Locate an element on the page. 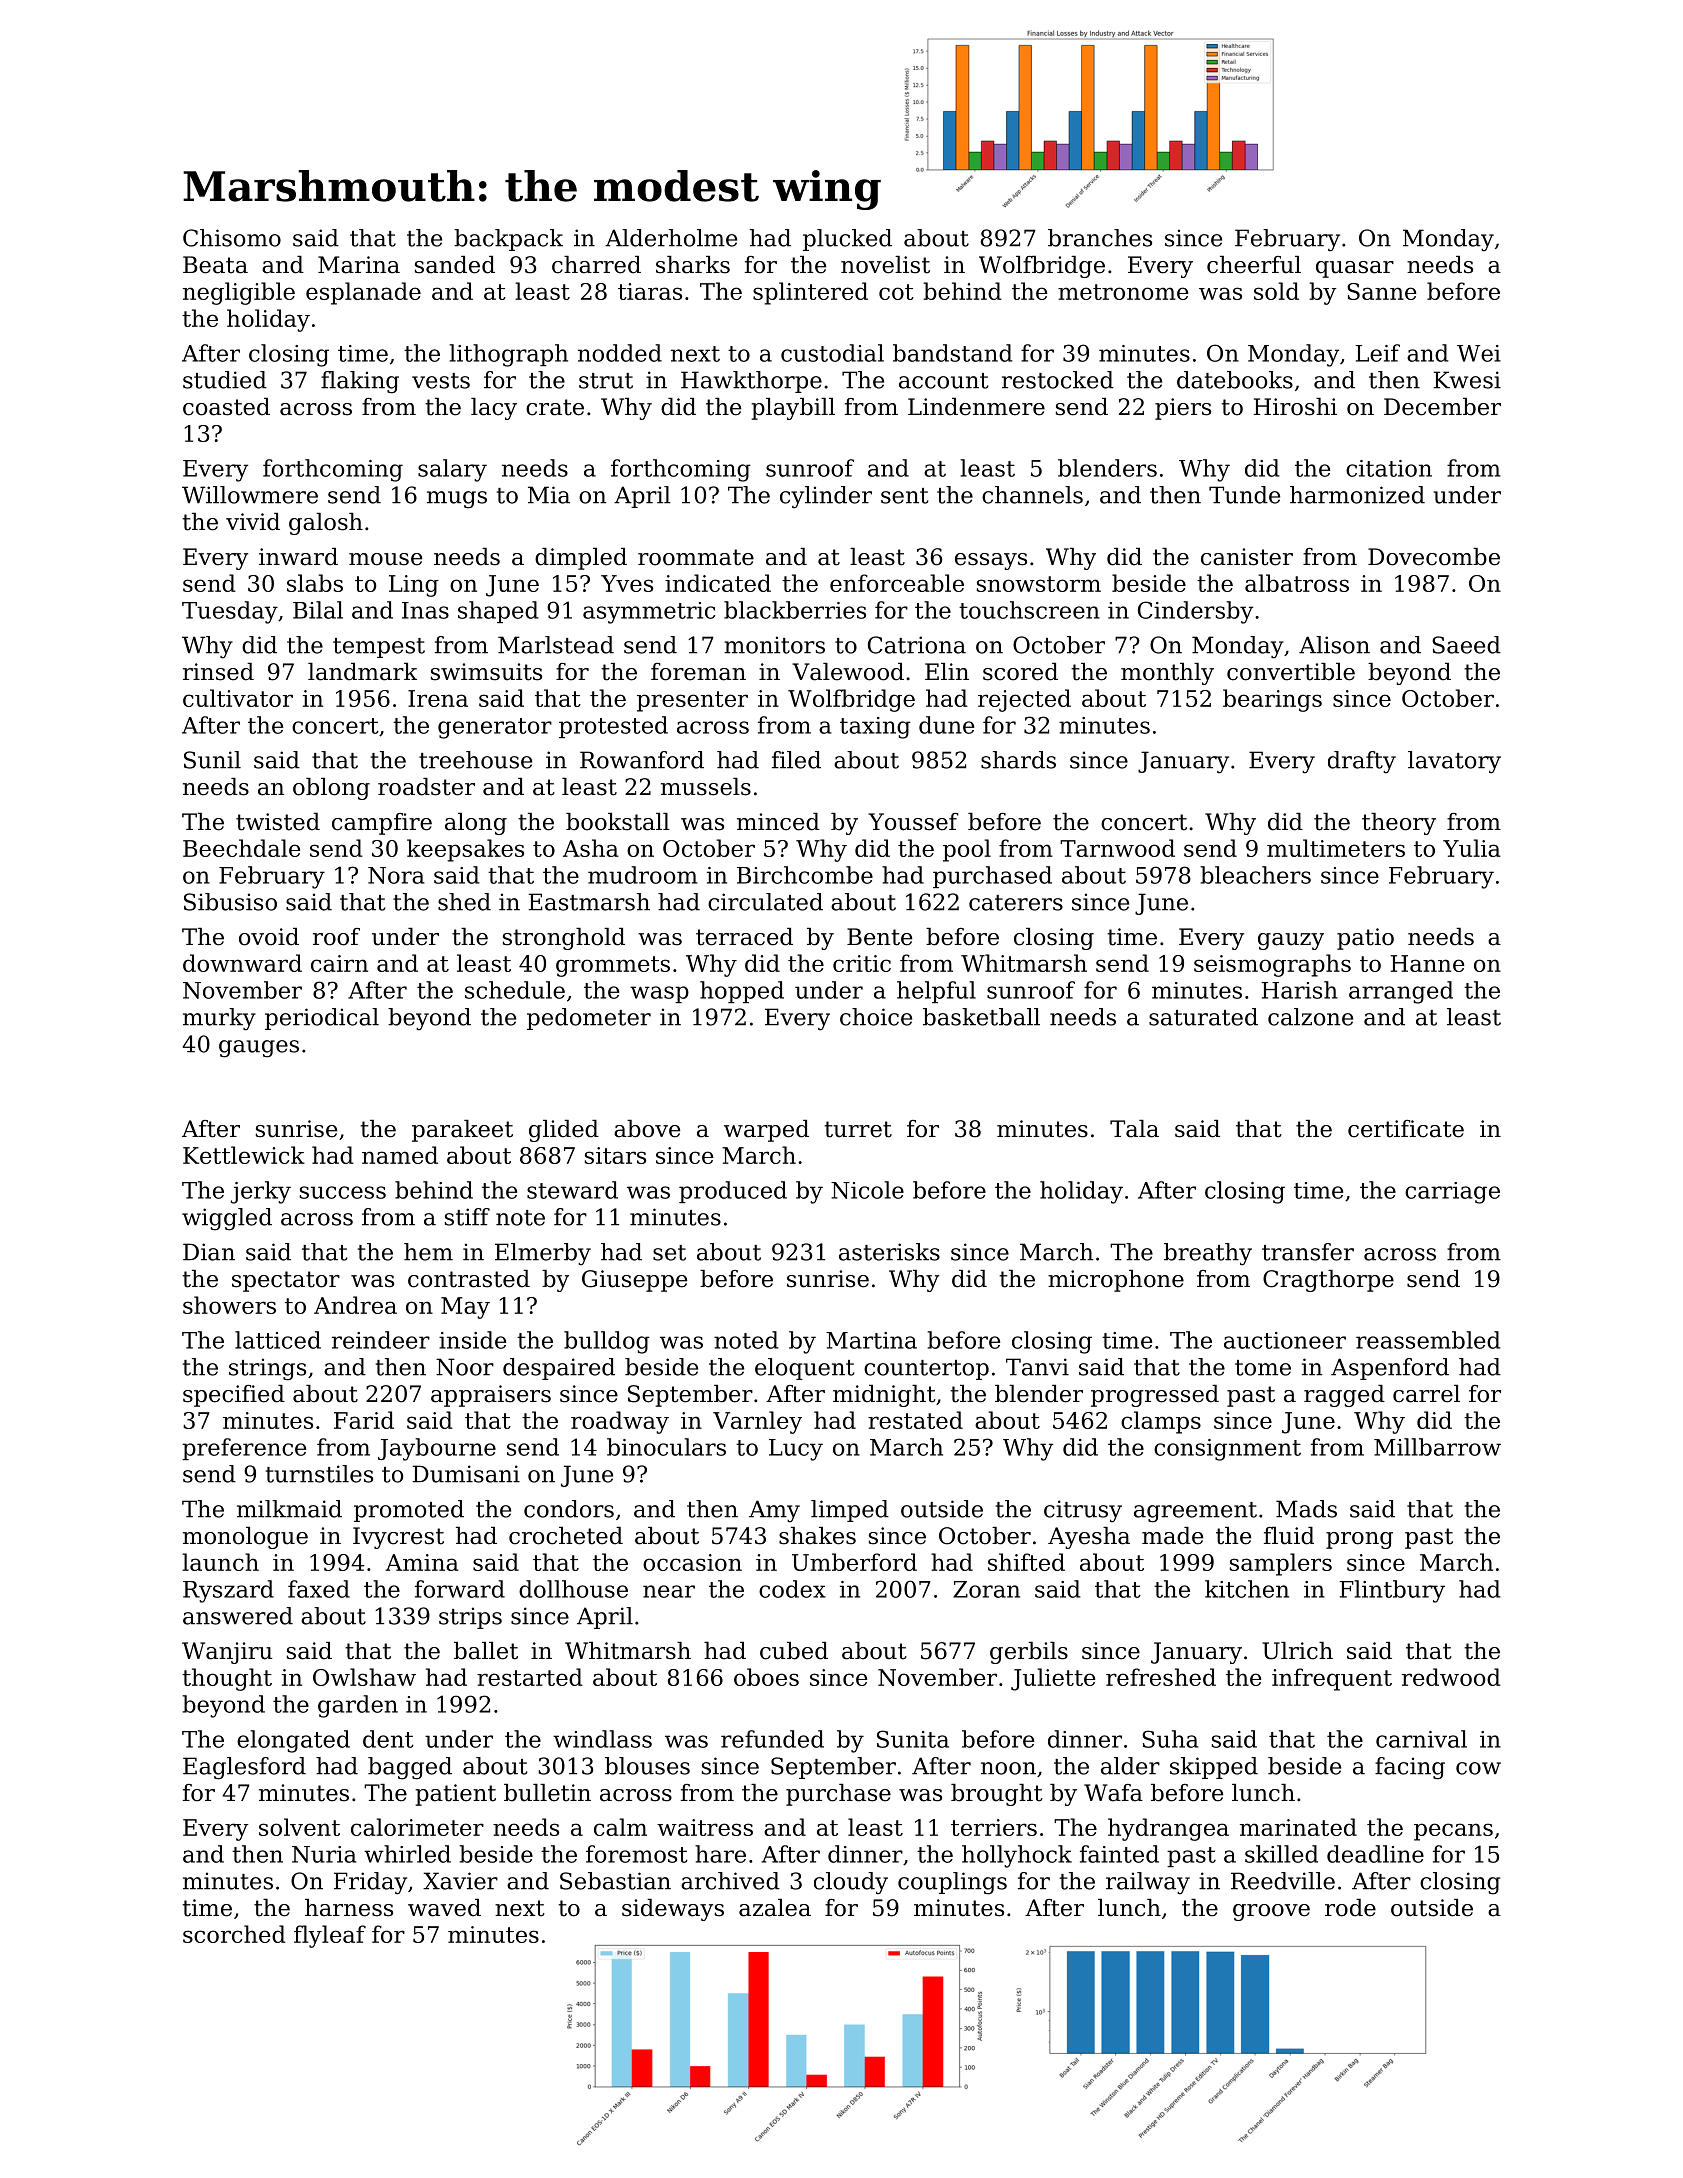 This document has height=2178, width=1683. turret is located at coordinates (858, 1129).
